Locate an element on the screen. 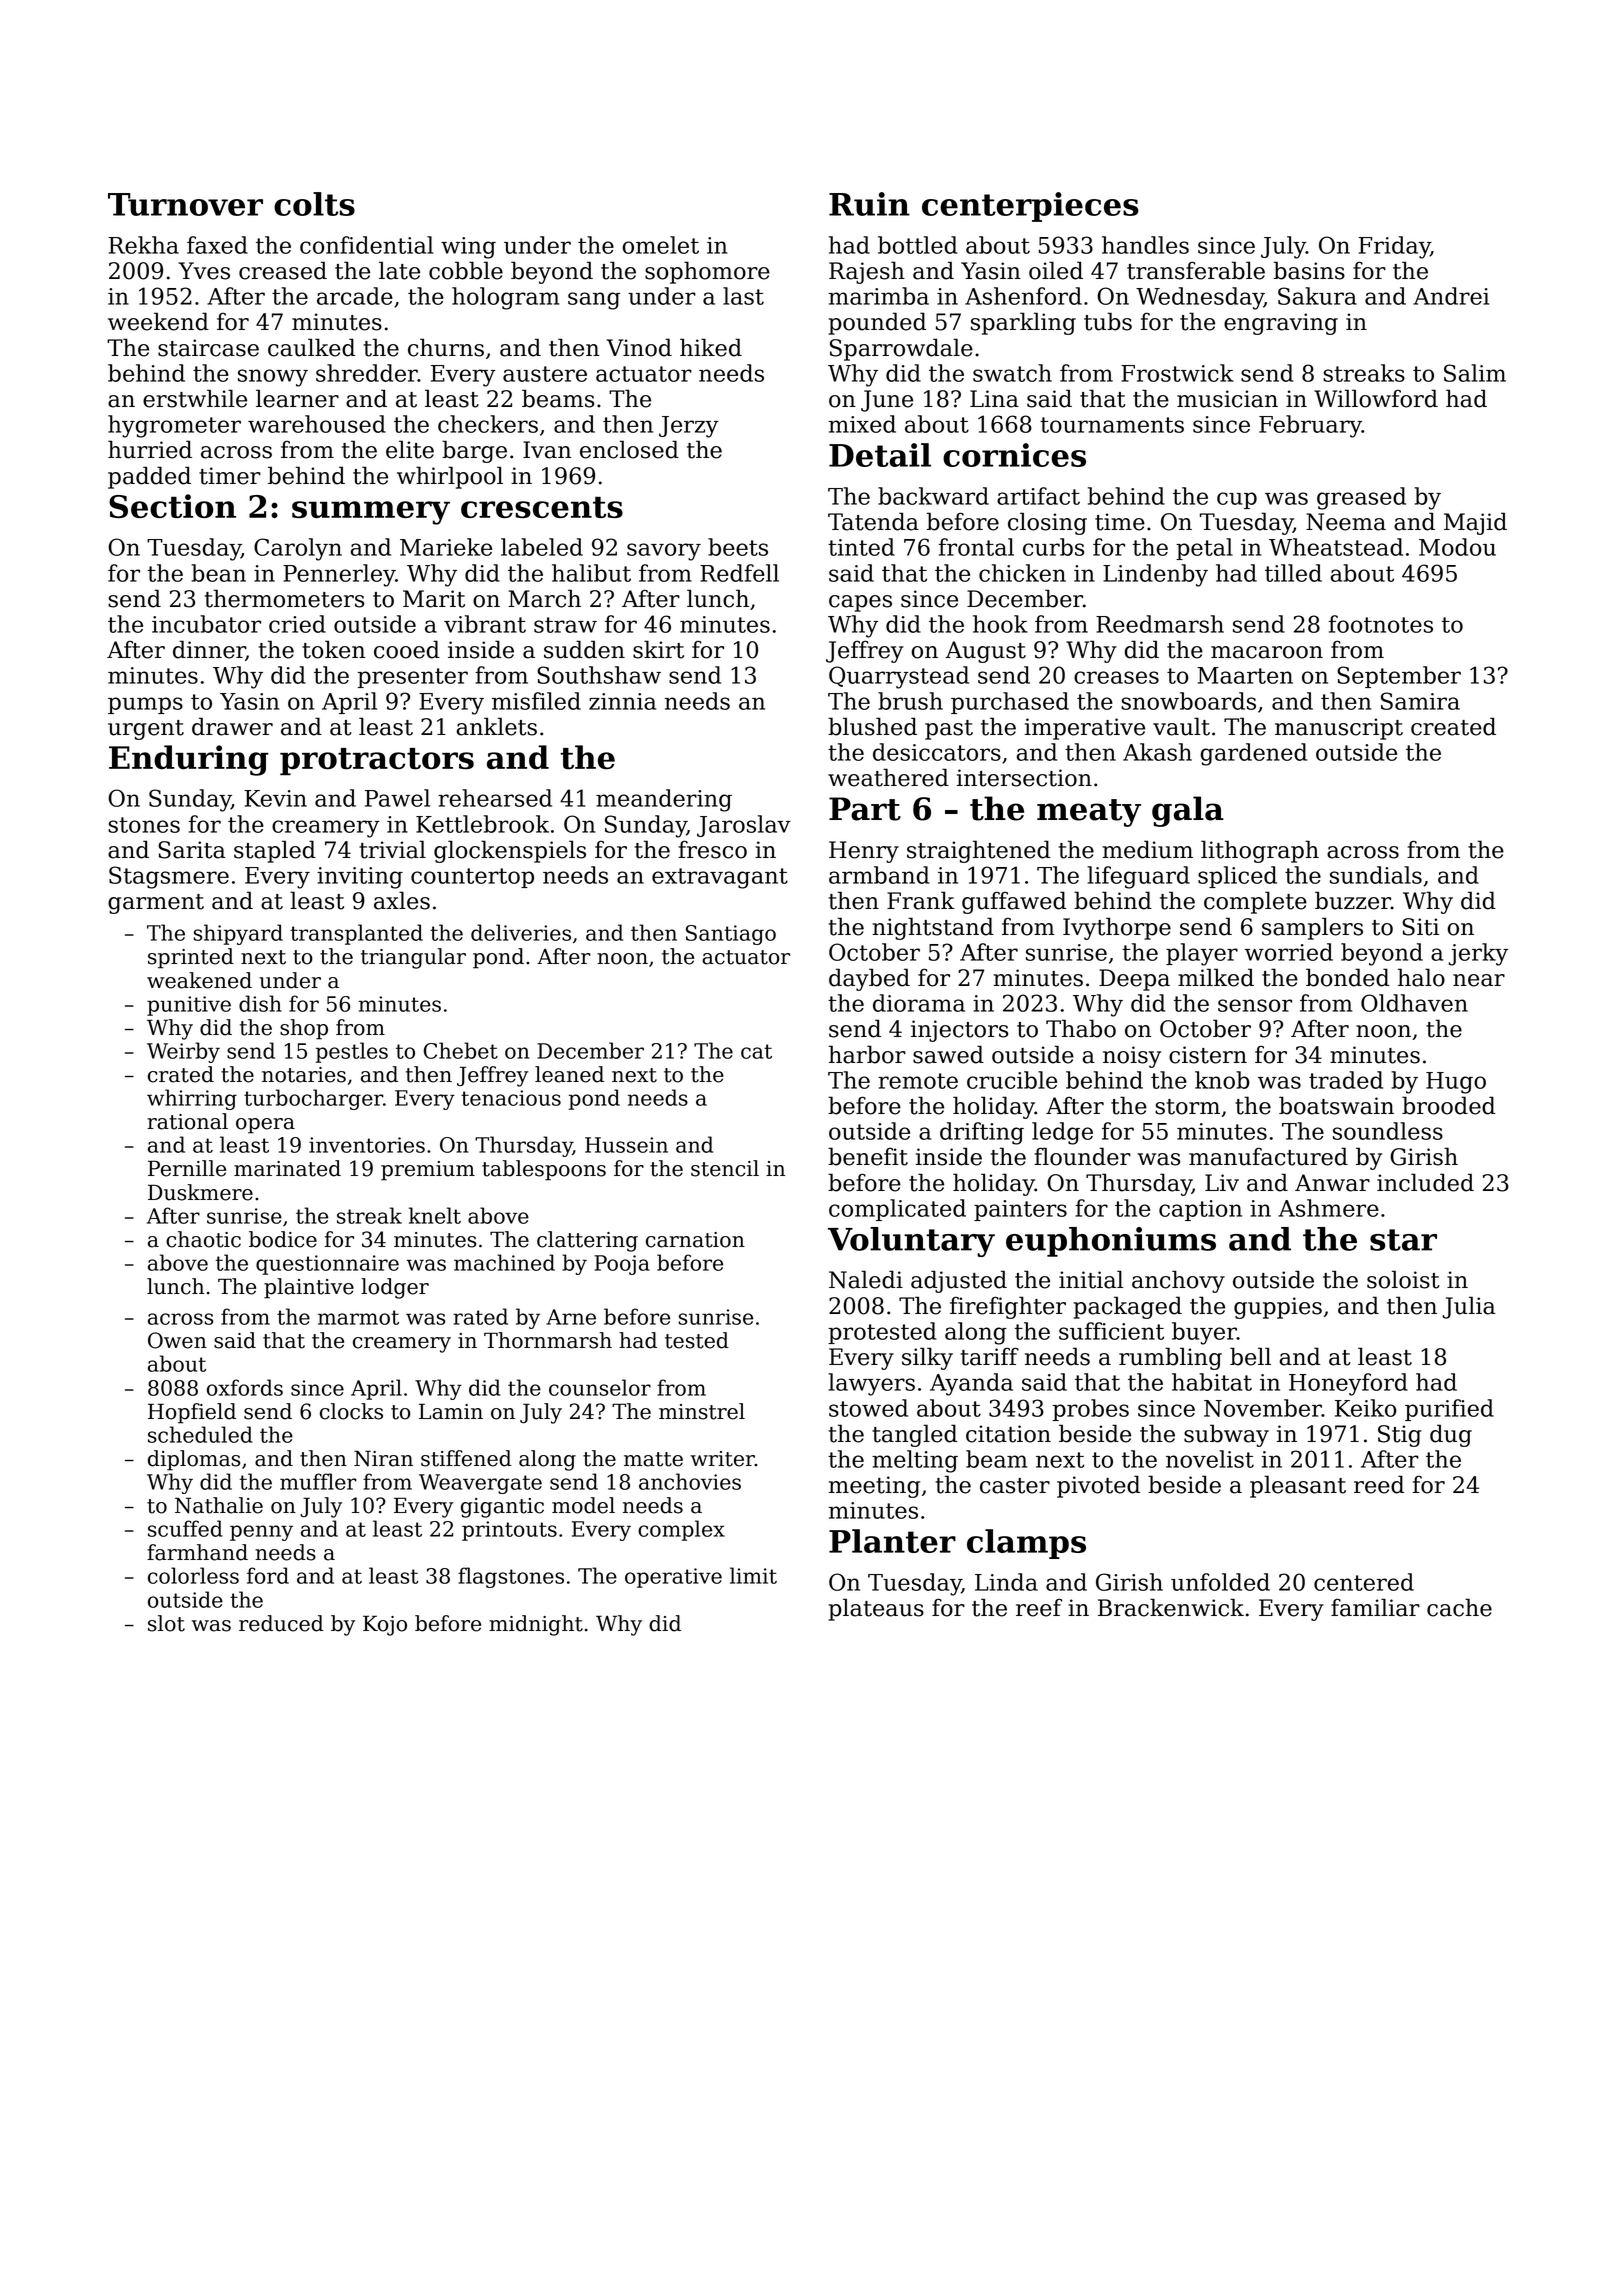 The width and height of the screenshot is (1620, 2292). protractors is located at coordinates (377, 761).
